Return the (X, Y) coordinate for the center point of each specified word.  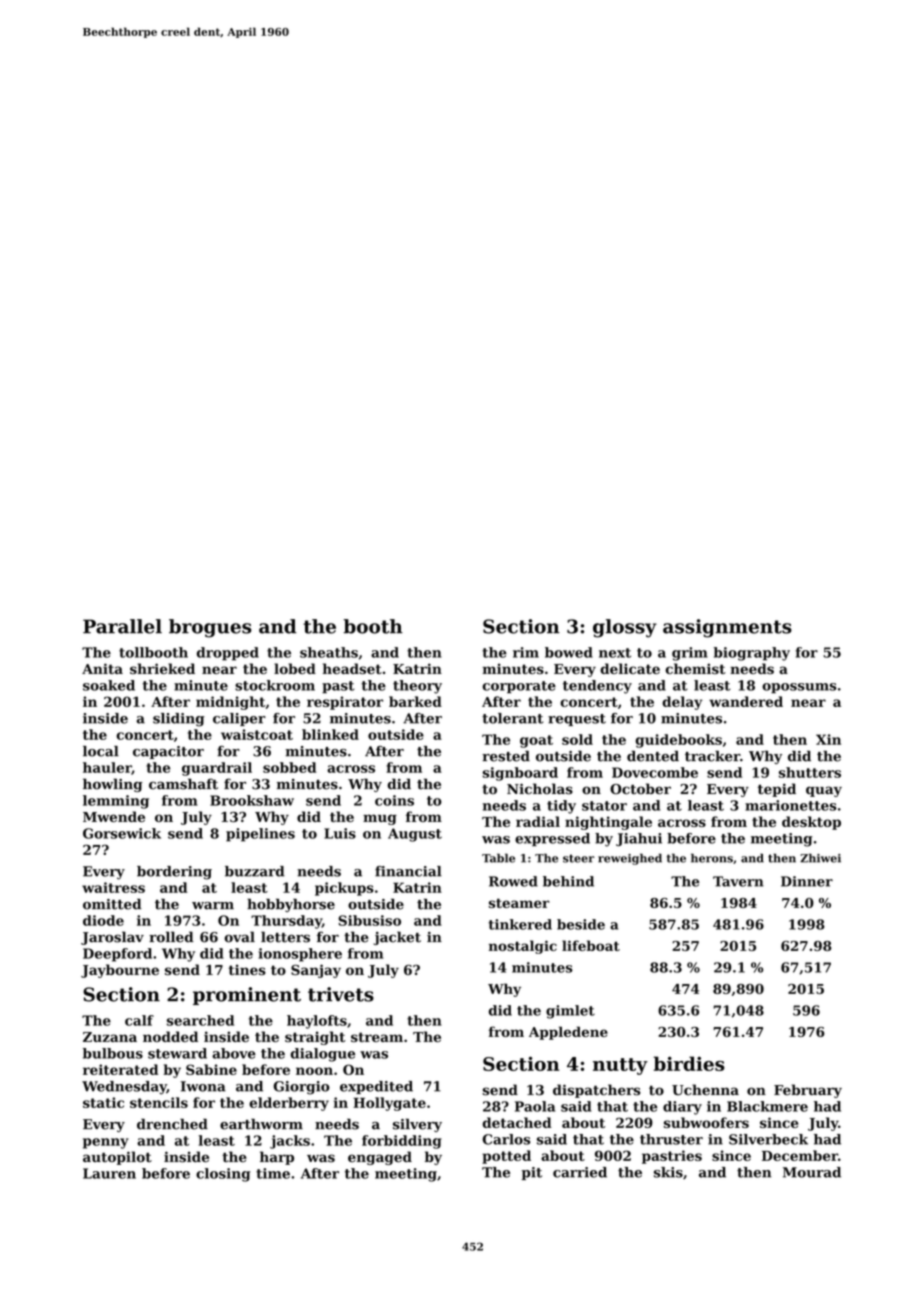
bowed (569, 652)
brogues (210, 628)
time (273, 1173)
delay (682, 703)
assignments (727, 628)
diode (103, 920)
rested (506, 756)
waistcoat (257, 734)
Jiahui (639, 839)
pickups (344, 889)
